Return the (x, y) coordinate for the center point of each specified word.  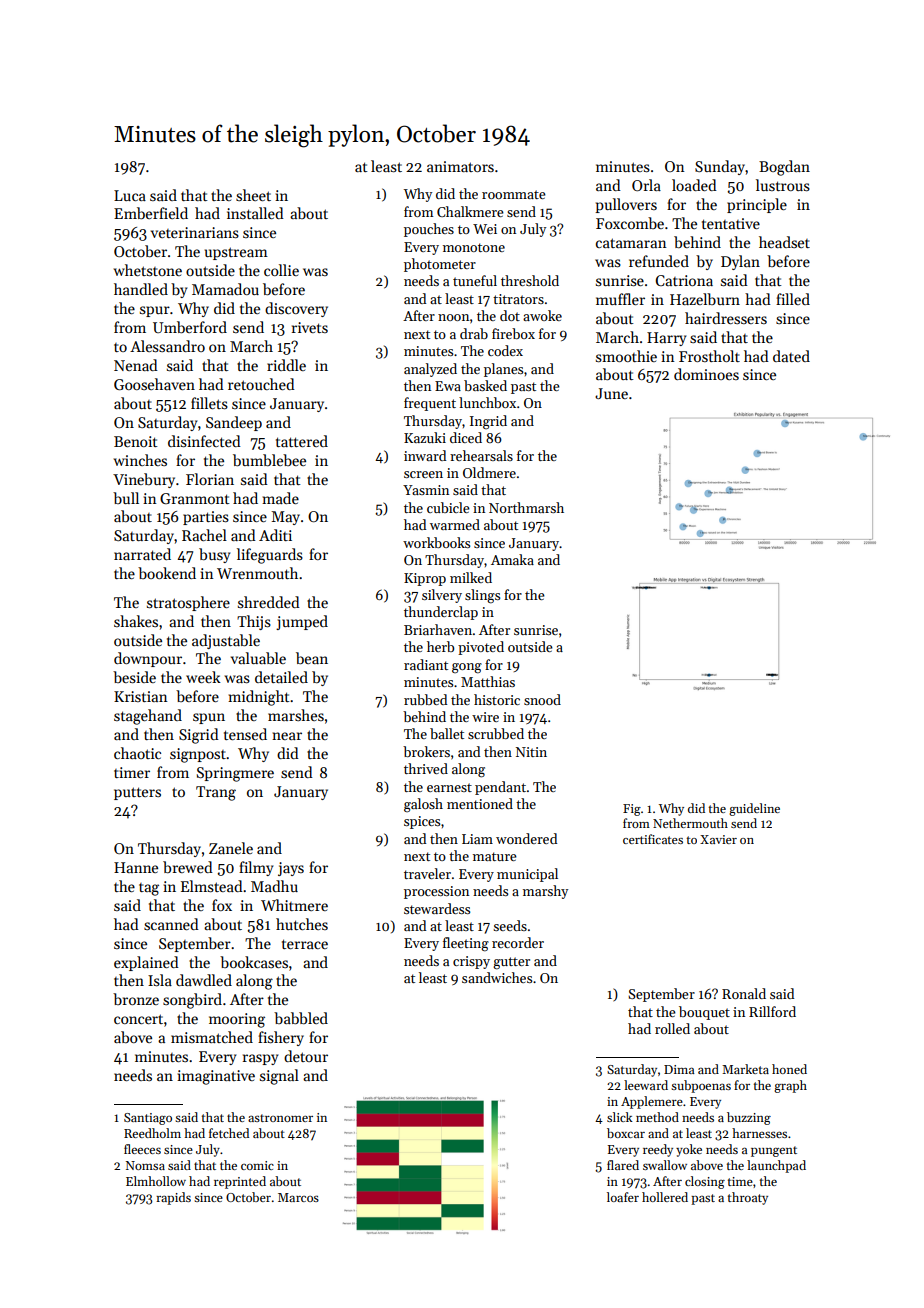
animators (460, 166)
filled (793, 299)
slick (620, 1117)
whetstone (148, 270)
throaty (748, 1198)
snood (542, 699)
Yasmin (426, 490)
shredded (269, 602)
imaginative (216, 1077)
